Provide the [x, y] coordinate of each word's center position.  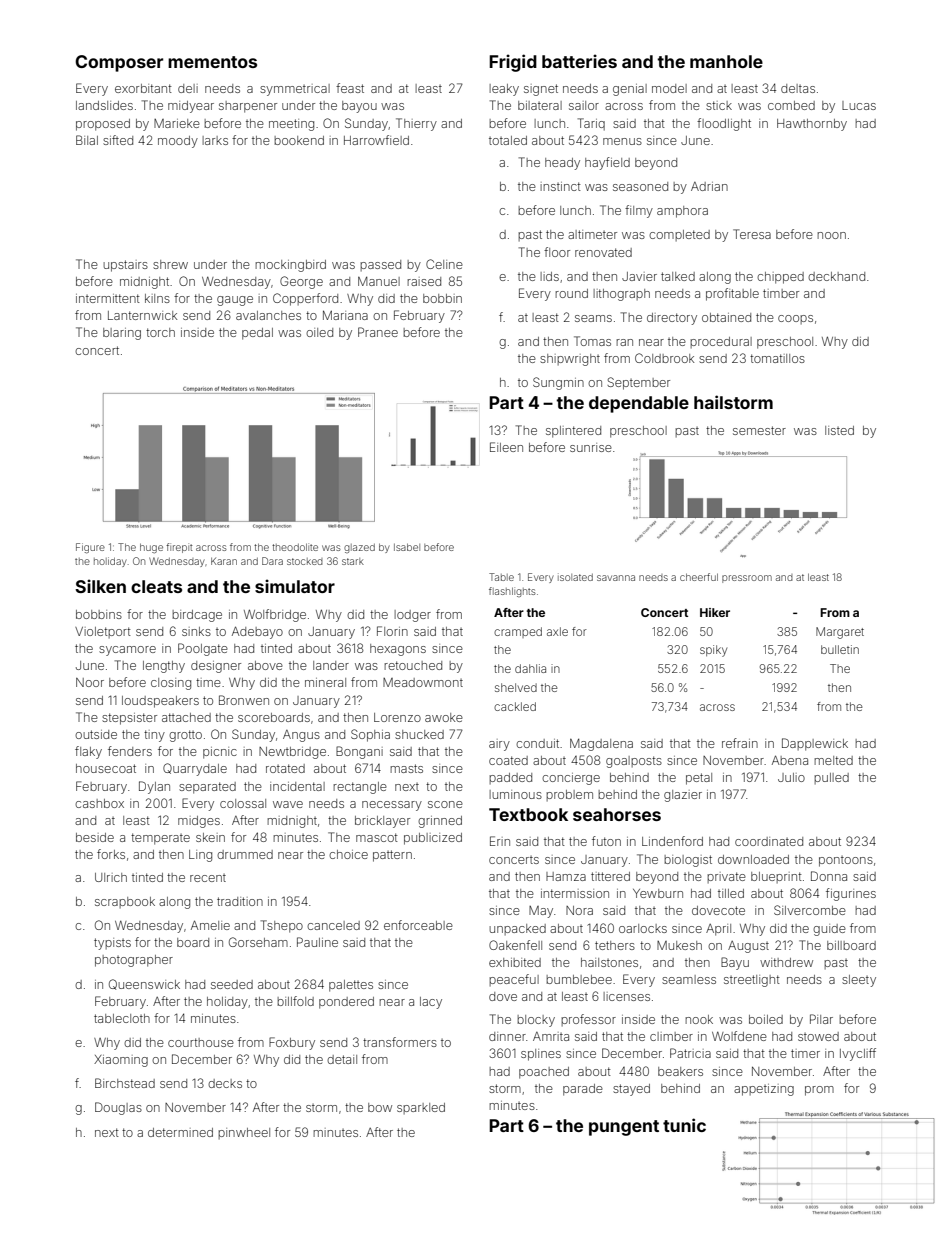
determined [180, 1132]
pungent [624, 1128]
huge [151, 548]
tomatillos [777, 358]
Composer [119, 63]
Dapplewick [815, 744]
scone [445, 804]
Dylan [154, 787]
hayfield [607, 163]
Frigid [513, 63]
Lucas [859, 105]
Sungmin [558, 383]
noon [831, 235]
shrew [170, 264]
